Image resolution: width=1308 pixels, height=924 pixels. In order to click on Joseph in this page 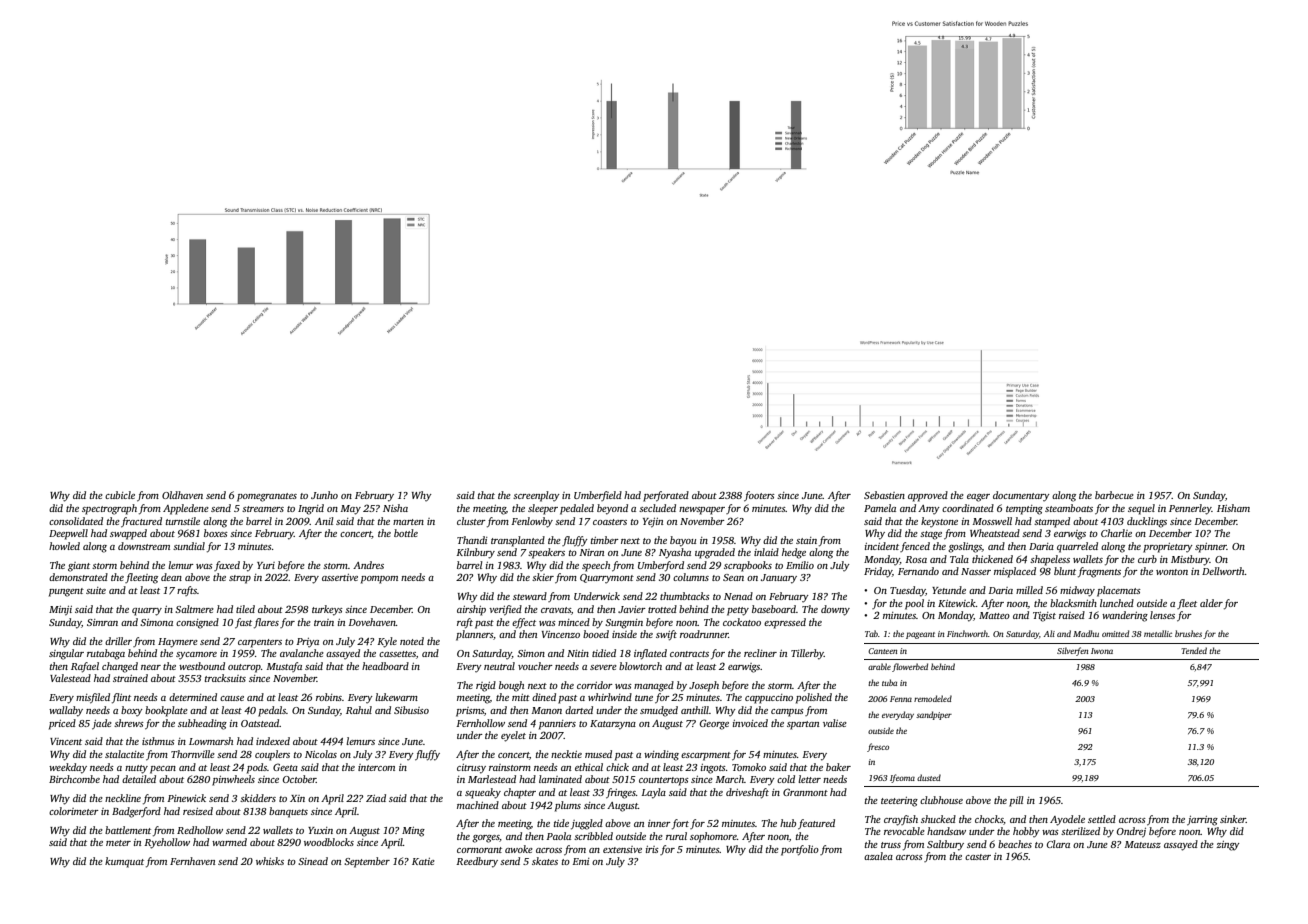, I will do `click(704, 686)`.
